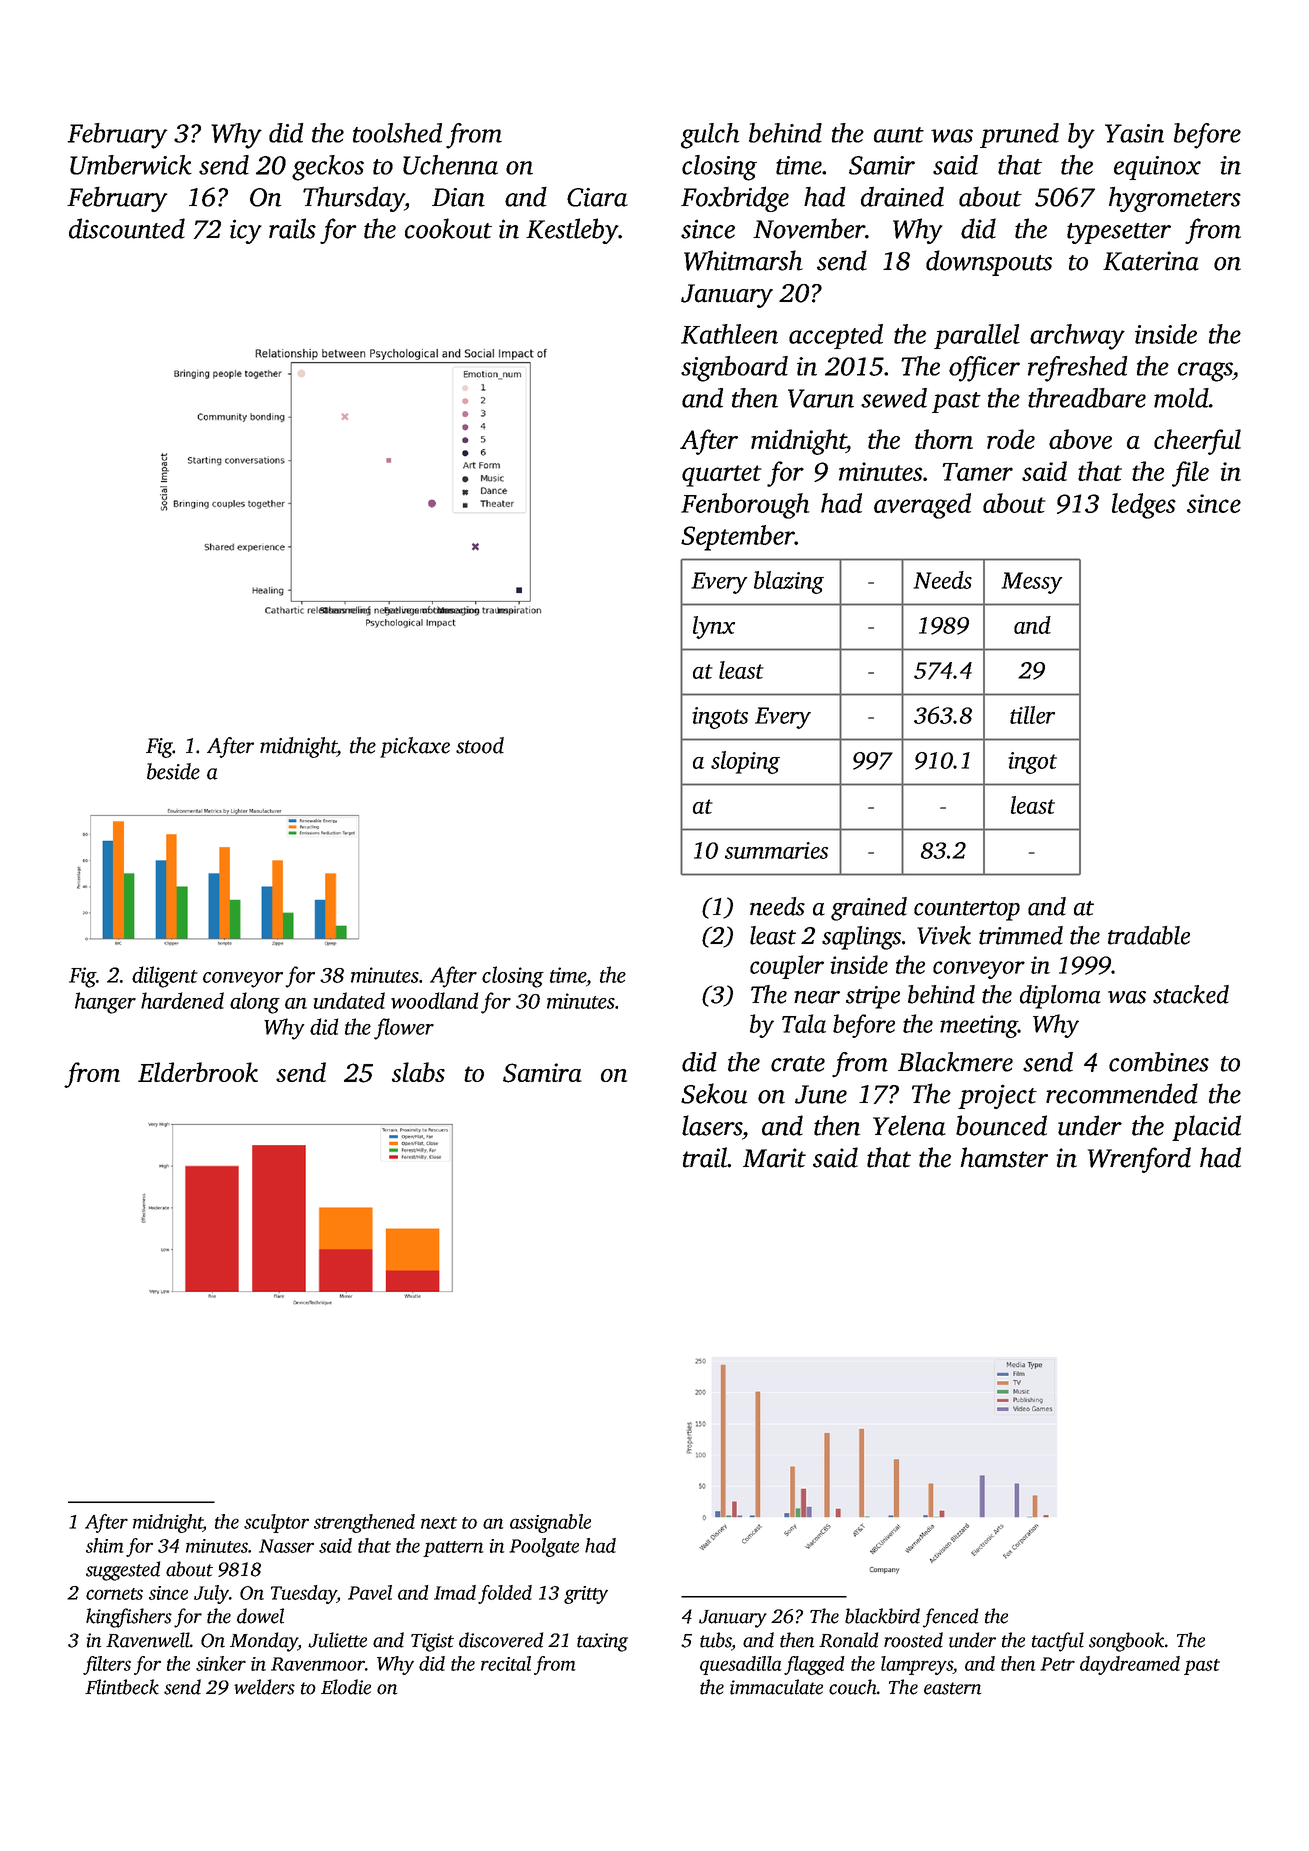 The image size is (1309, 1851). Describe the element at coordinates (131, 165) in the page. I see `Umberwick` at that location.
